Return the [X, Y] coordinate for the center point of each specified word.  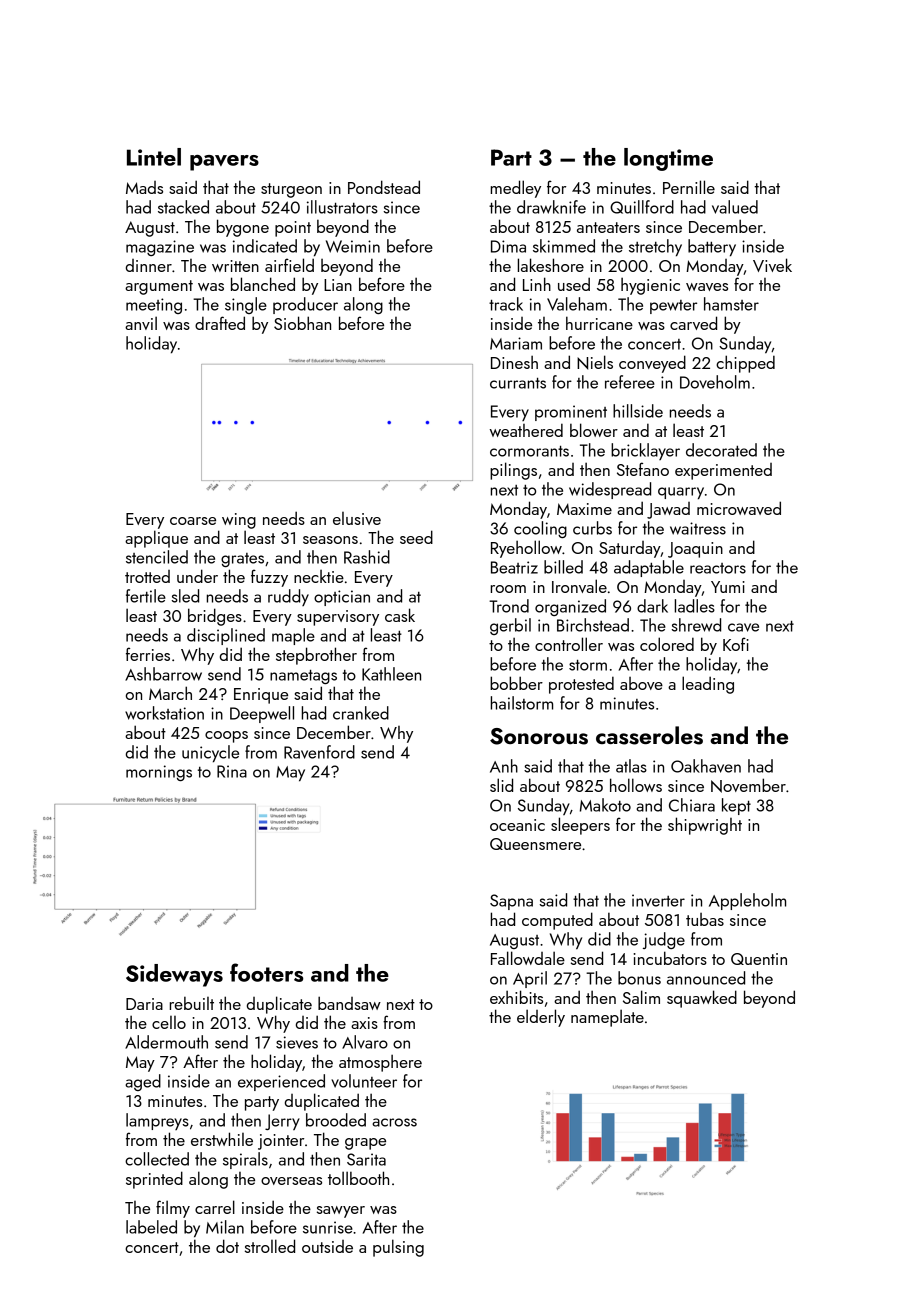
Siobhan [302, 323]
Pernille [689, 187]
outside [327, 1246]
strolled [270, 1246]
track [506, 304]
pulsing [398, 1248]
